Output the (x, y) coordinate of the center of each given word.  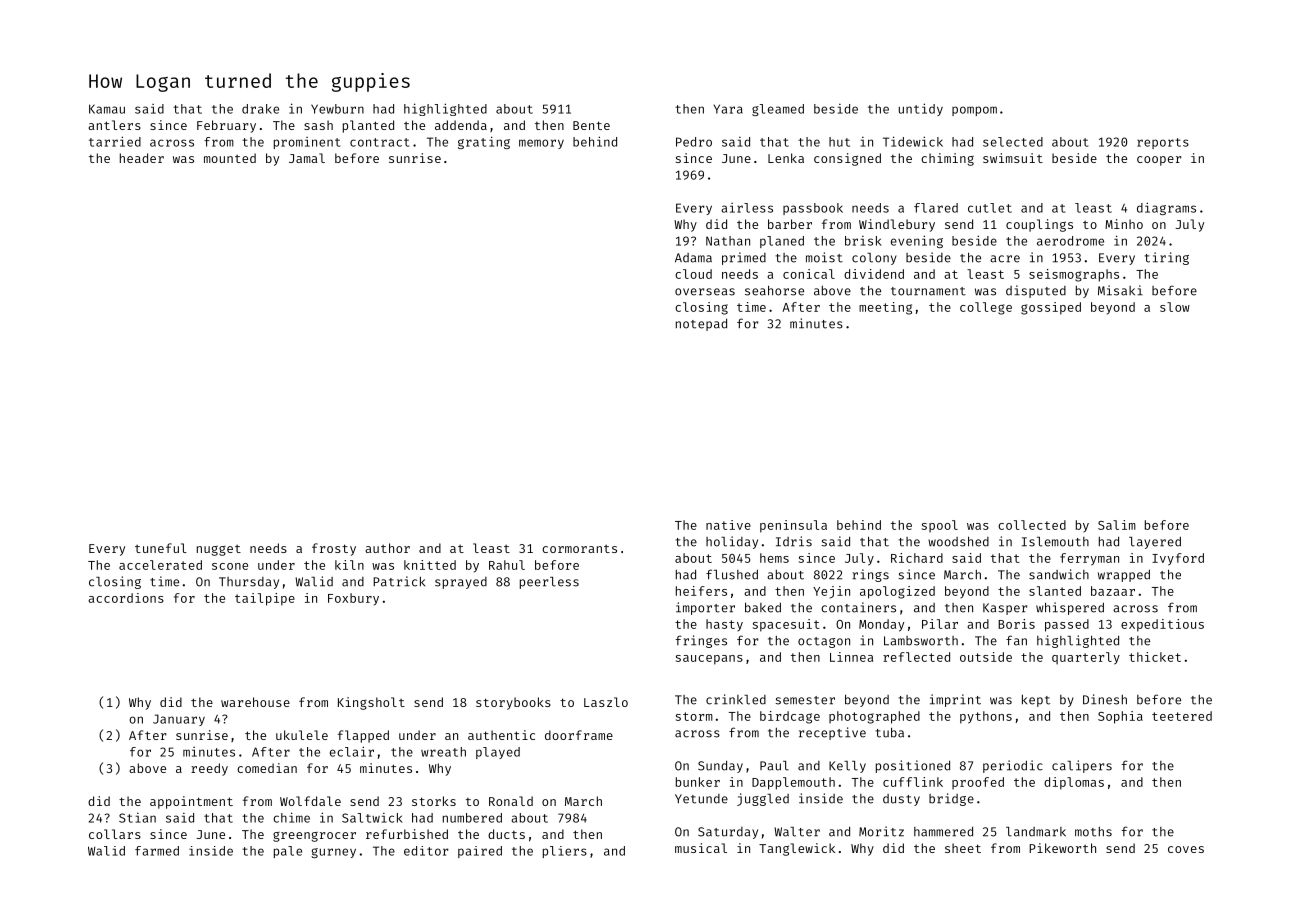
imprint (955, 700)
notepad (701, 324)
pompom (974, 111)
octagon (824, 642)
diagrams (1166, 208)
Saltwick (372, 818)
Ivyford (1178, 559)
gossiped (1051, 308)
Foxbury (353, 599)
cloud (693, 274)
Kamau (107, 109)
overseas (705, 292)
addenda (461, 125)
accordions (126, 598)
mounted (230, 158)
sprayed (461, 583)
